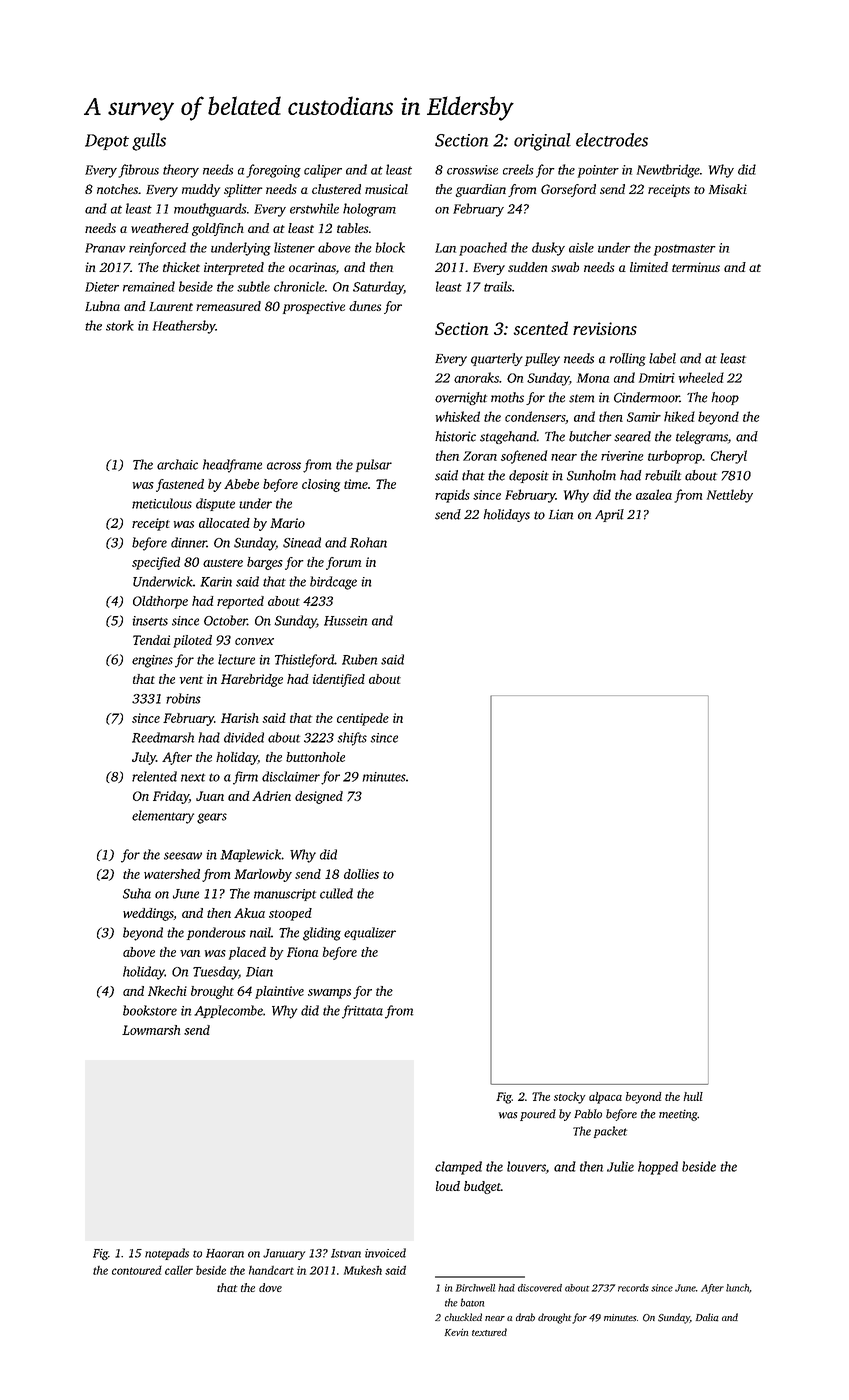  What do you see at coordinates (270, 1287) in the page?
I see `dove` at bounding box center [270, 1287].
